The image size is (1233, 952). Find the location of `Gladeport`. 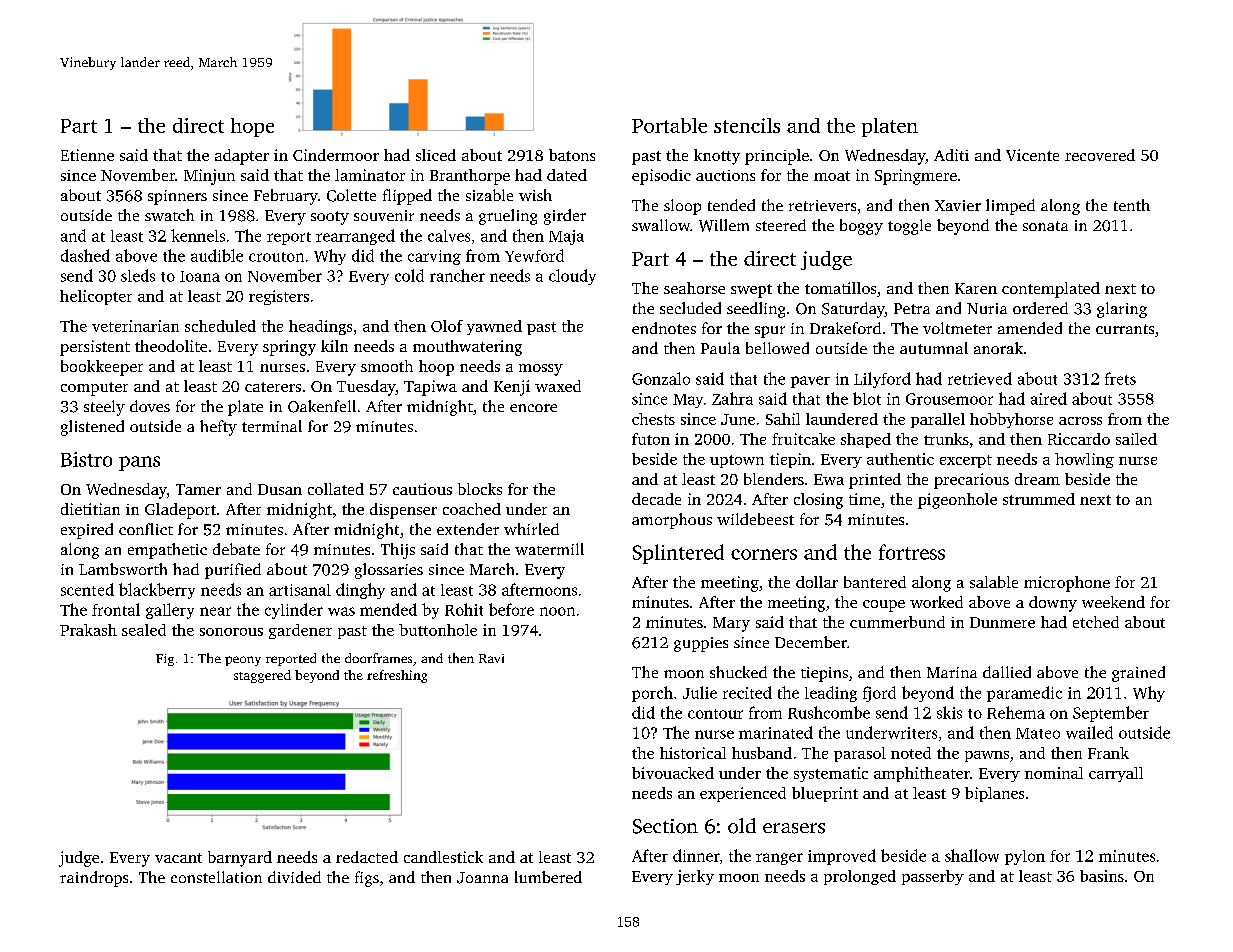

Gladeport is located at coordinates (180, 511).
